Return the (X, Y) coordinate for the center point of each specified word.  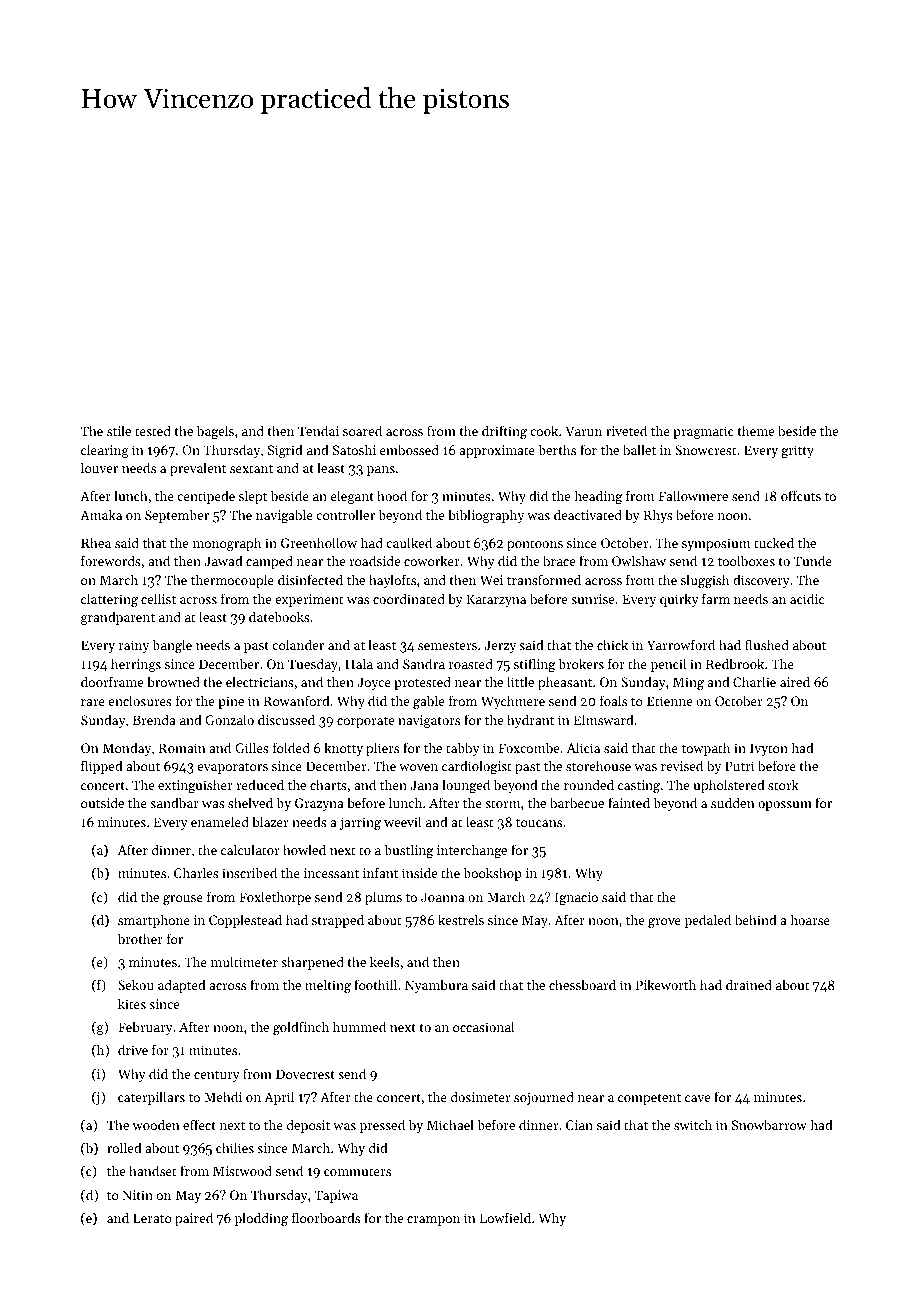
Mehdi (223, 1096)
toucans (539, 823)
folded (291, 747)
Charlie (754, 681)
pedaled (708, 921)
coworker (432, 560)
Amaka (101, 514)
